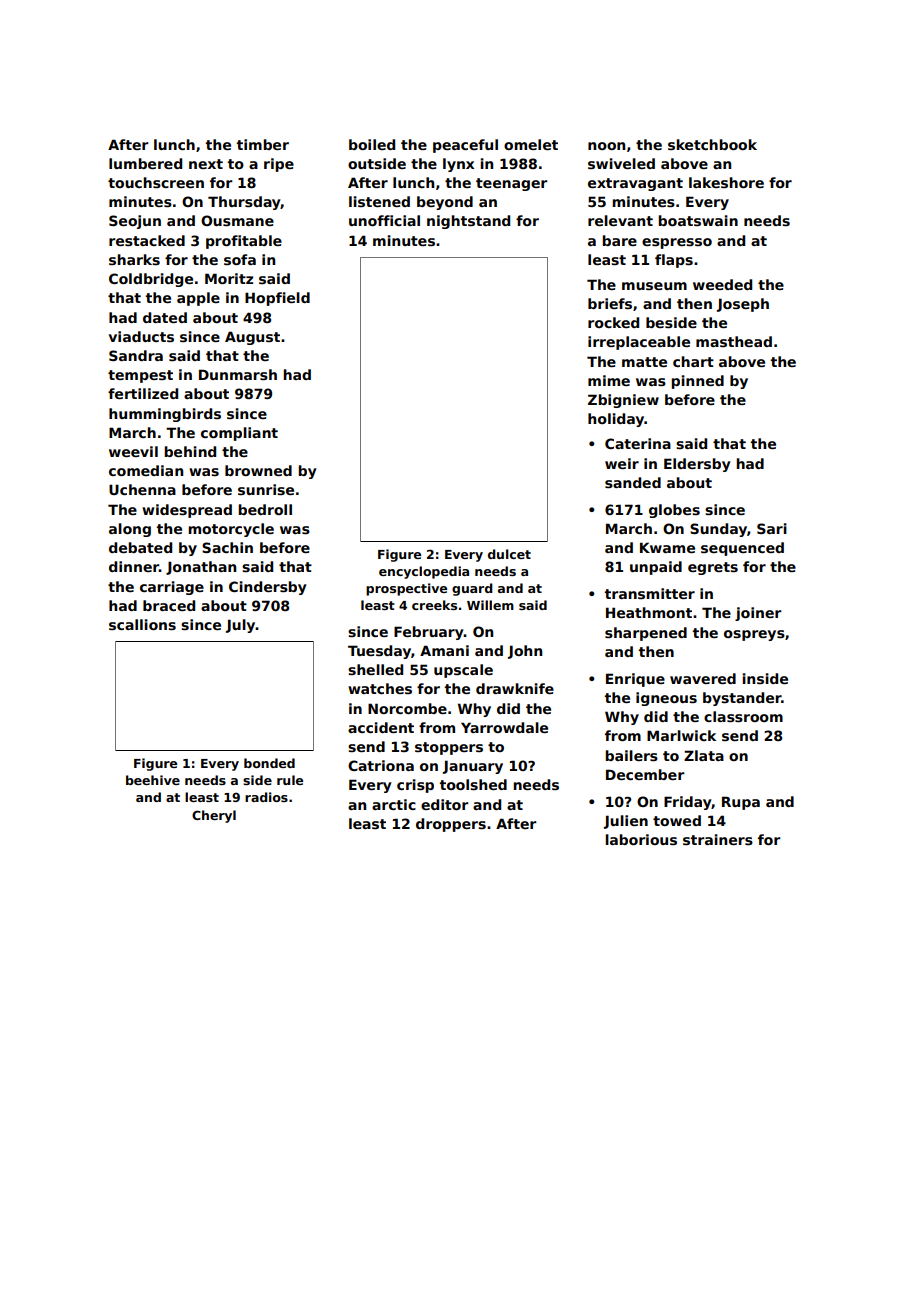 The height and width of the image is (1316, 908). I want to click on Cheryl, so click(214, 816).
